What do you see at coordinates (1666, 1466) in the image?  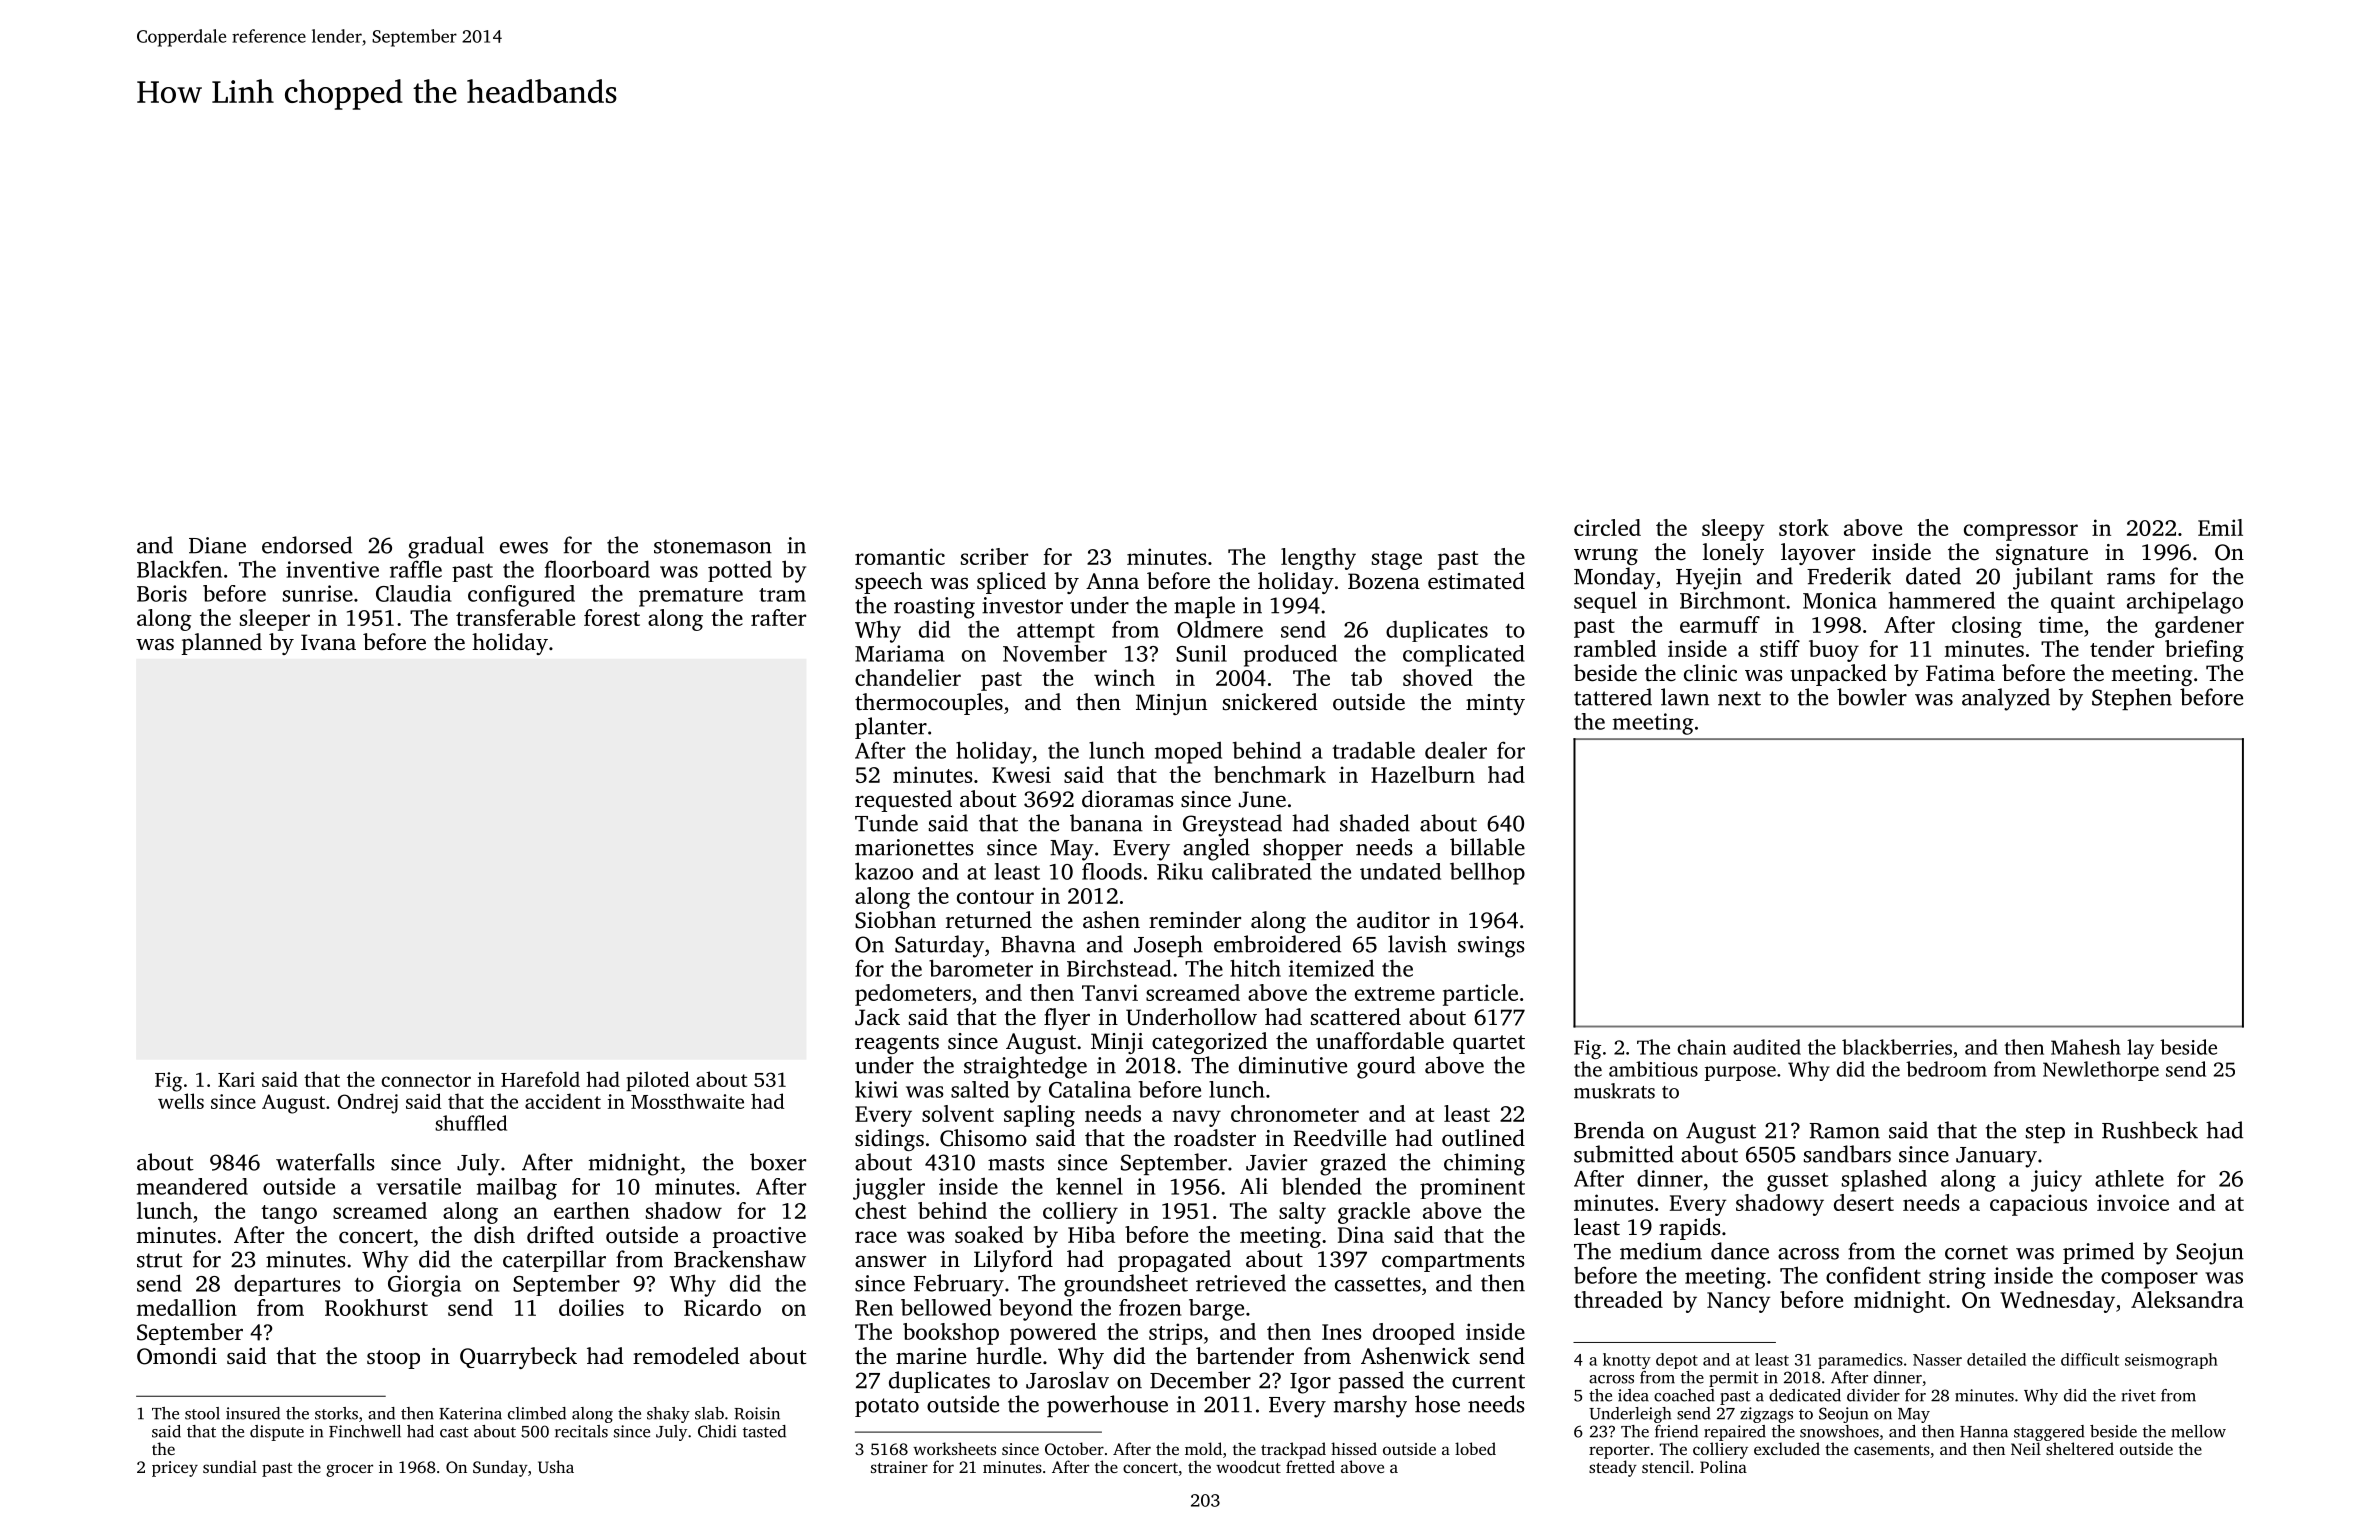 I see `stencil` at bounding box center [1666, 1466].
